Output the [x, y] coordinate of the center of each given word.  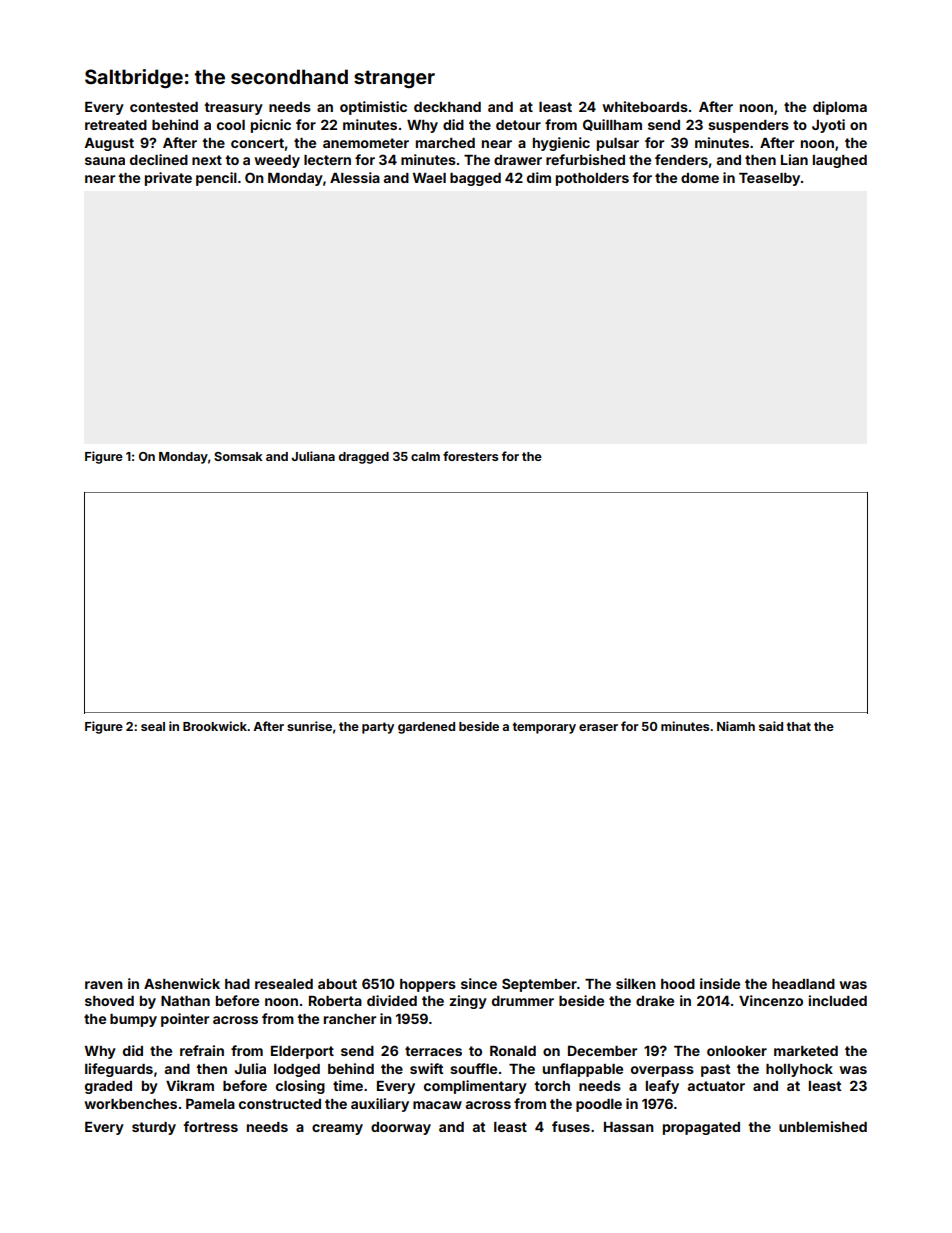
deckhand [447, 107]
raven [104, 985]
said [771, 726]
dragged [364, 458]
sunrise [309, 726]
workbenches [130, 1104]
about [337, 984]
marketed [806, 1051]
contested [164, 107]
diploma [840, 108]
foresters [470, 456]
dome [700, 178]
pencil [216, 179]
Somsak [238, 456]
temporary [544, 728]
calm [425, 456]
